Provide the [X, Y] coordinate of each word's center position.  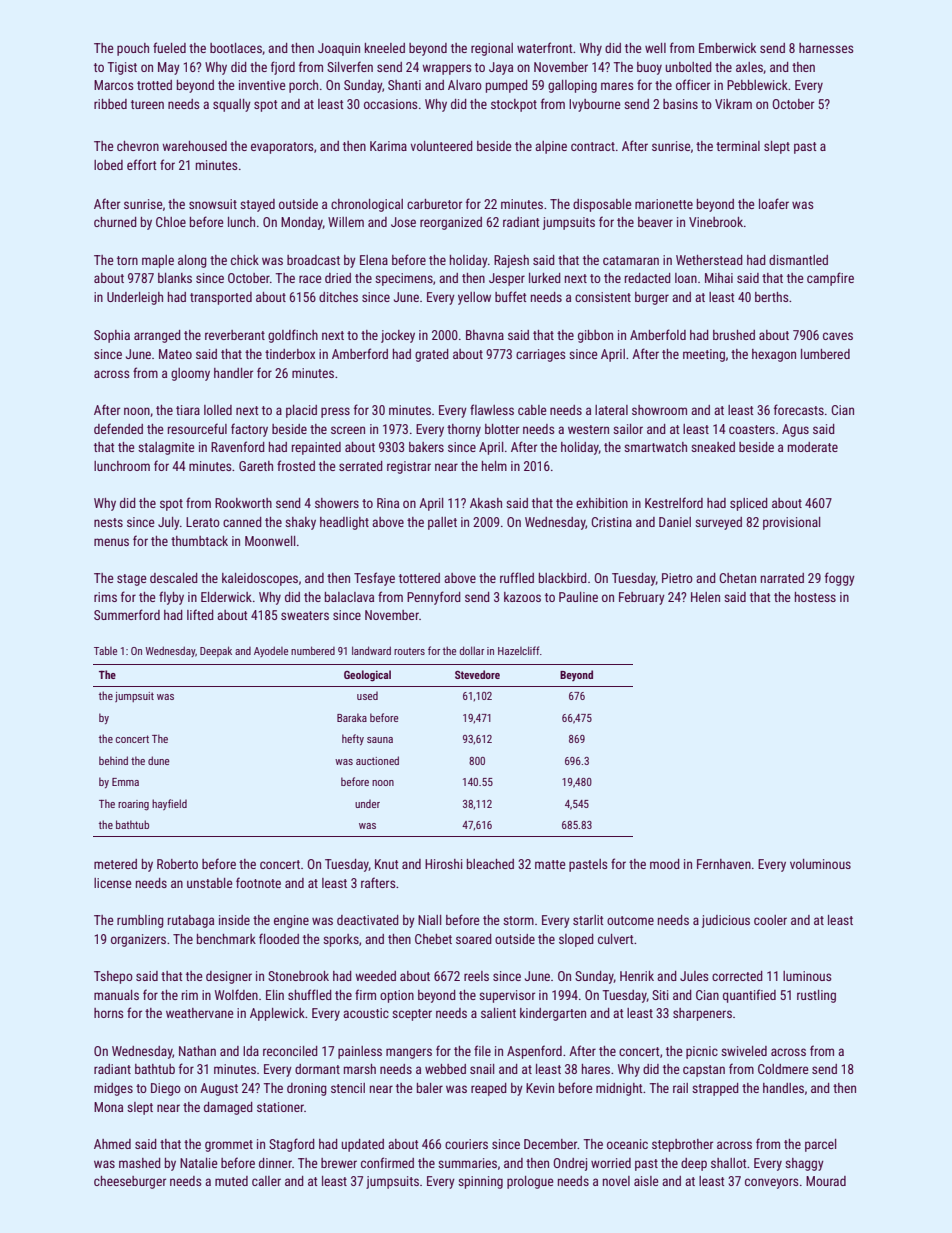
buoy [649, 68]
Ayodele [271, 651]
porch [303, 86]
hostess [815, 597]
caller [266, 1181]
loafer [774, 203]
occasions [391, 104]
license [113, 883]
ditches [338, 297]
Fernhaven [724, 864]
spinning [480, 1182]
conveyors [772, 1183]
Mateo [175, 354]
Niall [429, 920]
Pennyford [434, 598]
